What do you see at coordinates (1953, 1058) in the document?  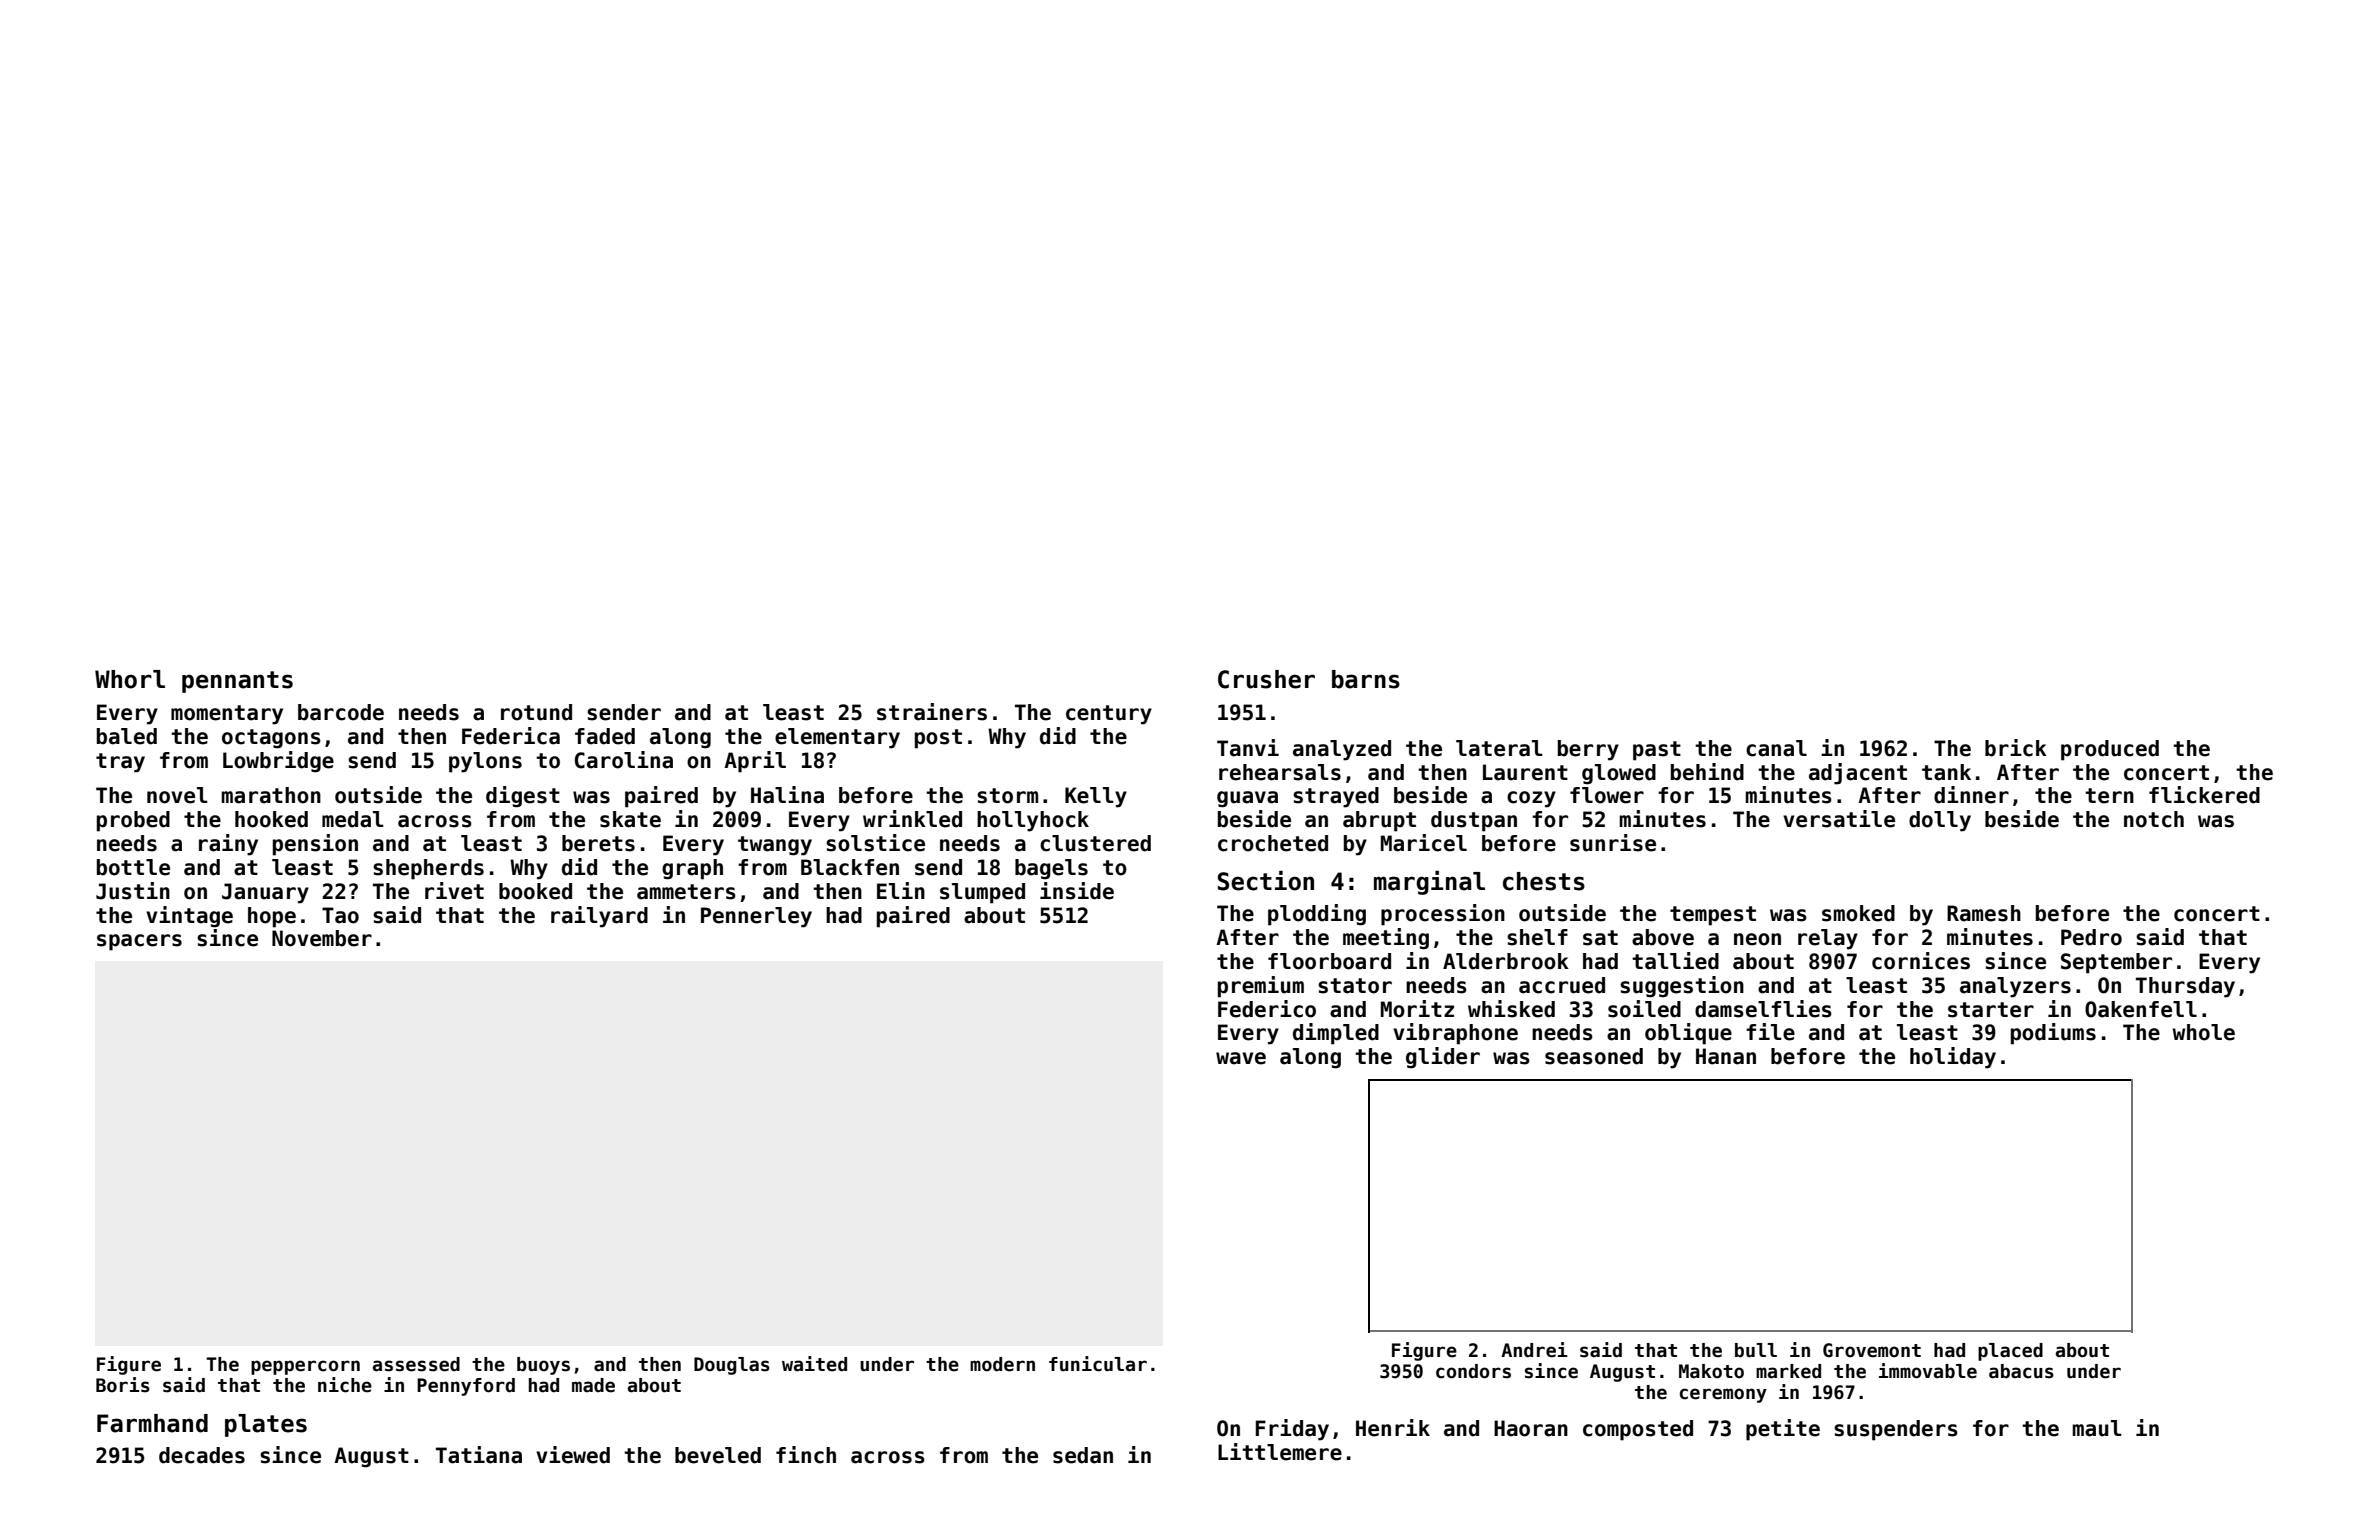 I see `holiday` at bounding box center [1953, 1058].
